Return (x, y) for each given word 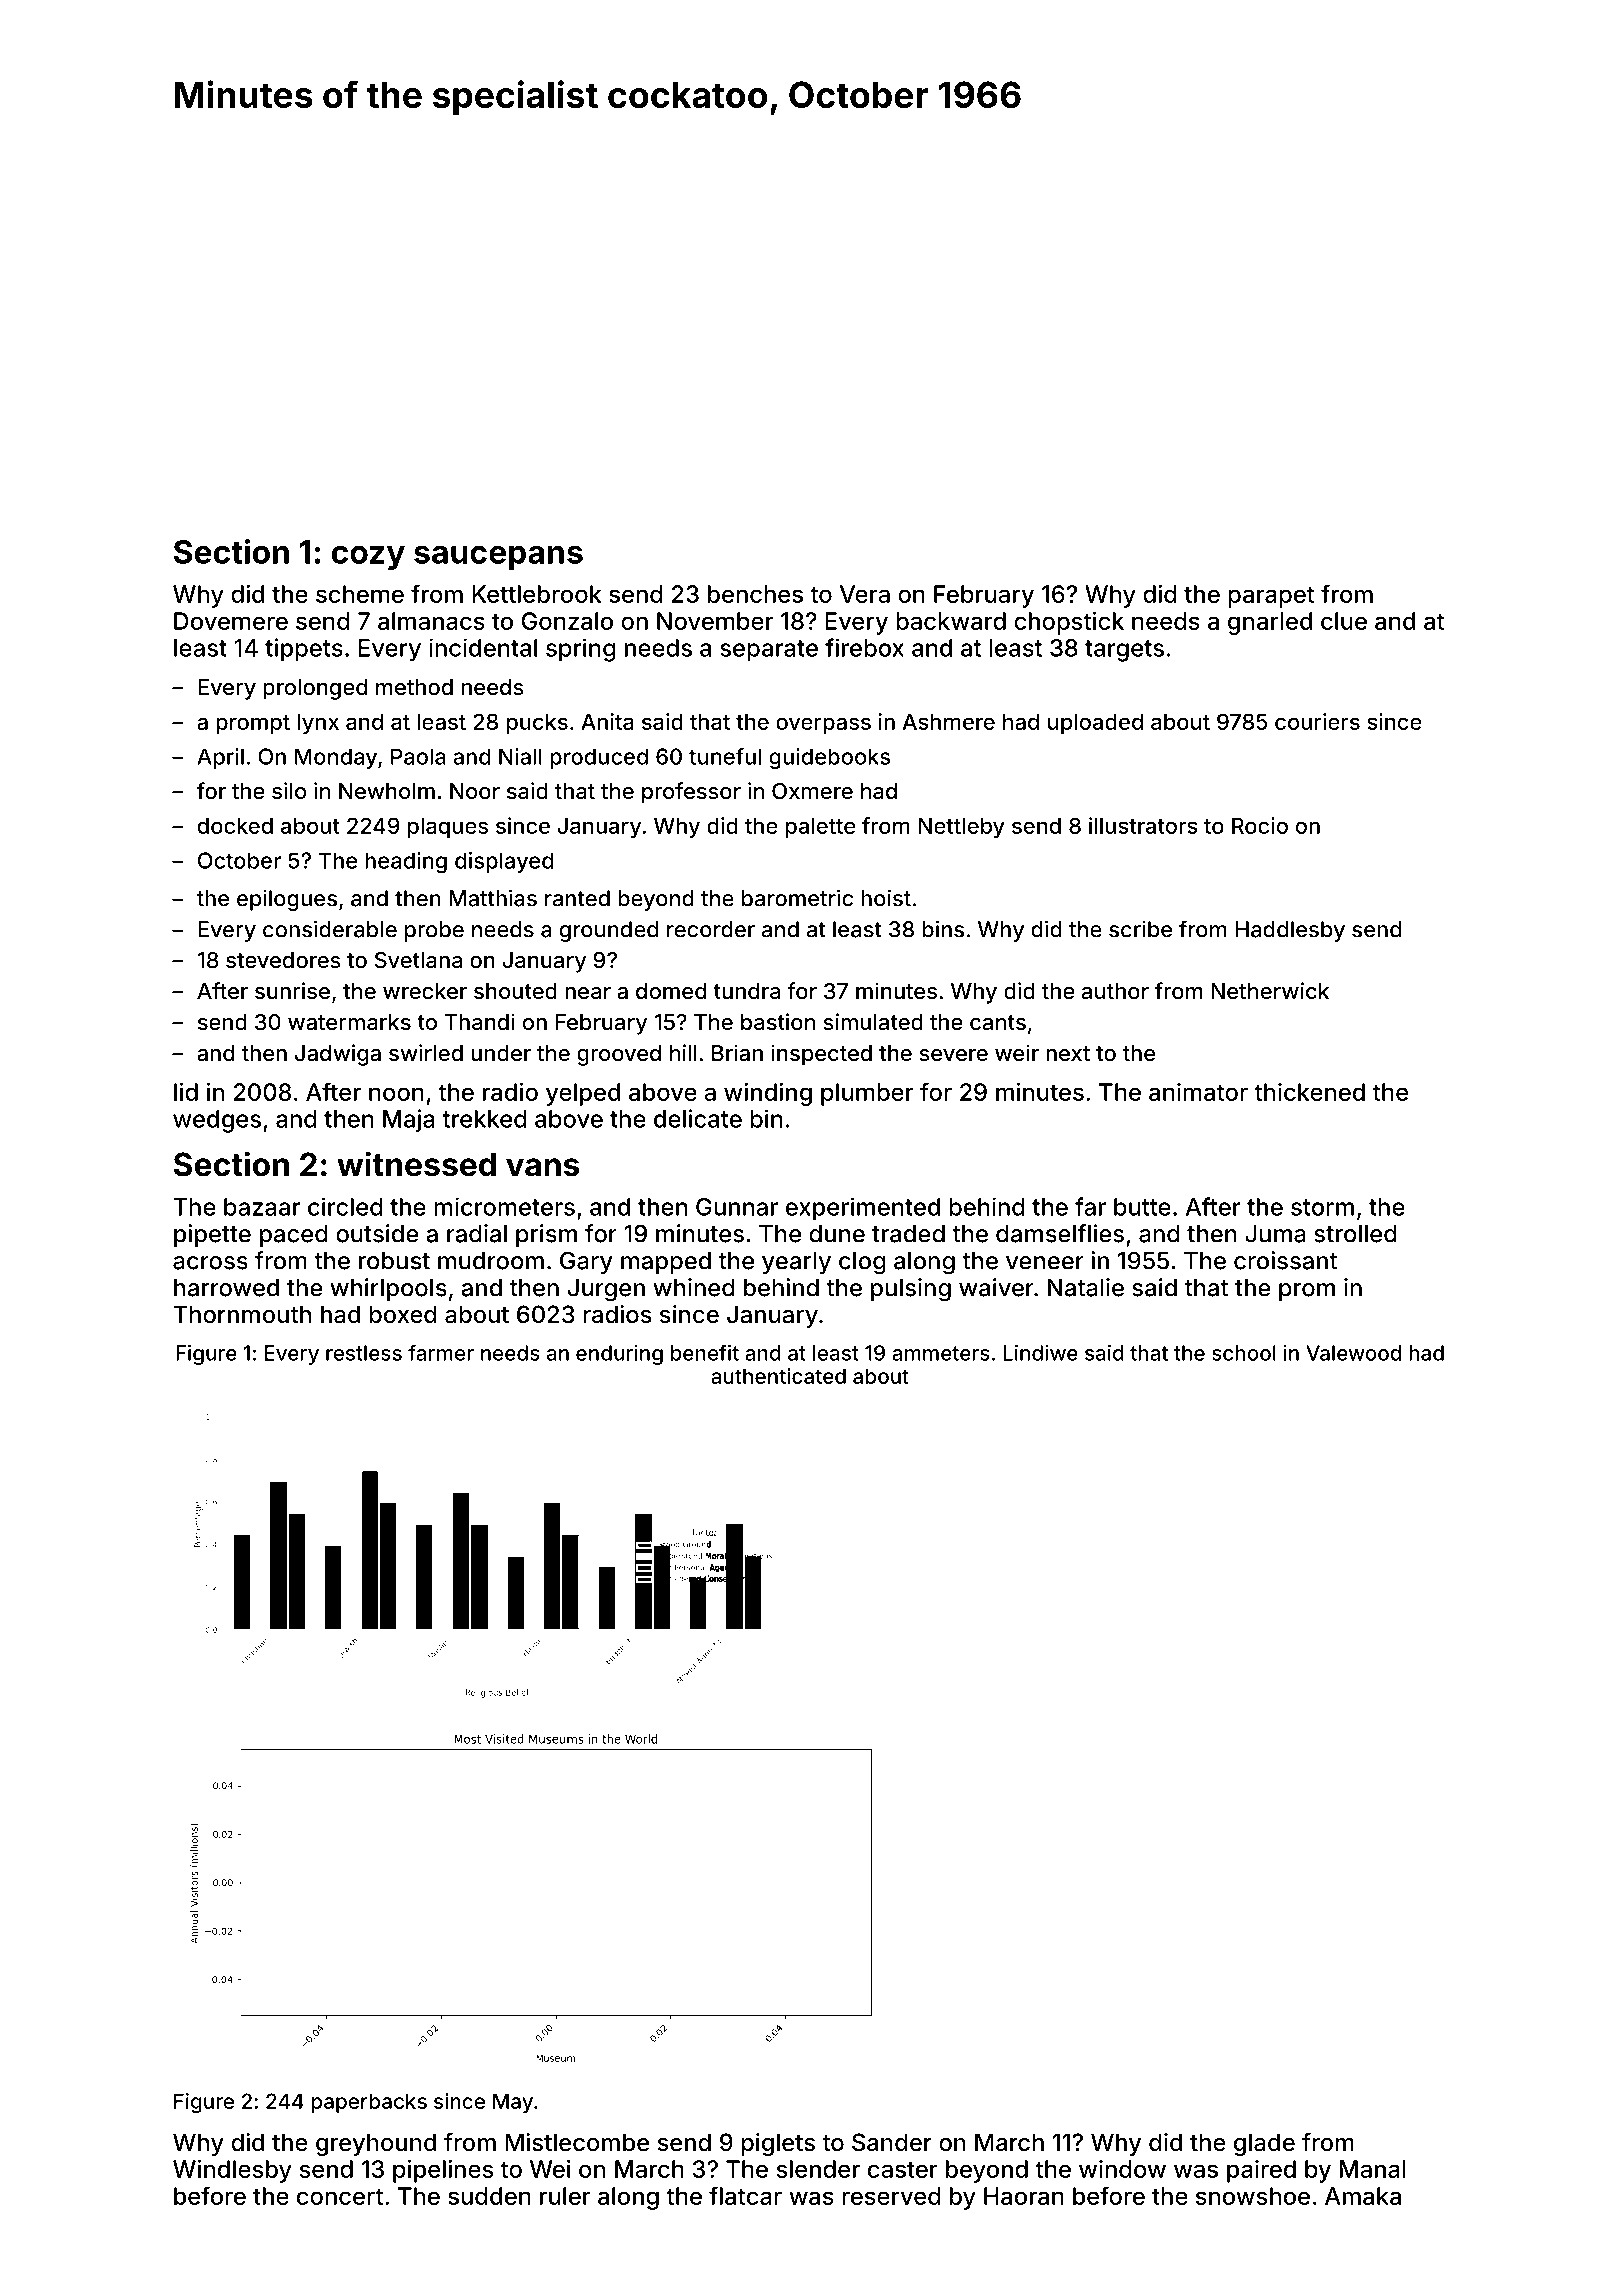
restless (364, 1353)
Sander (892, 2142)
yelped (583, 1094)
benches (755, 594)
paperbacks (369, 2103)
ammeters (941, 1353)
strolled (1355, 1234)
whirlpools (388, 1289)
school (1244, 1353)
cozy (368, 558)
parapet (1271, 597)
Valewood (1353, 1353)
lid (186, 1091)
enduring (619, 1355)
